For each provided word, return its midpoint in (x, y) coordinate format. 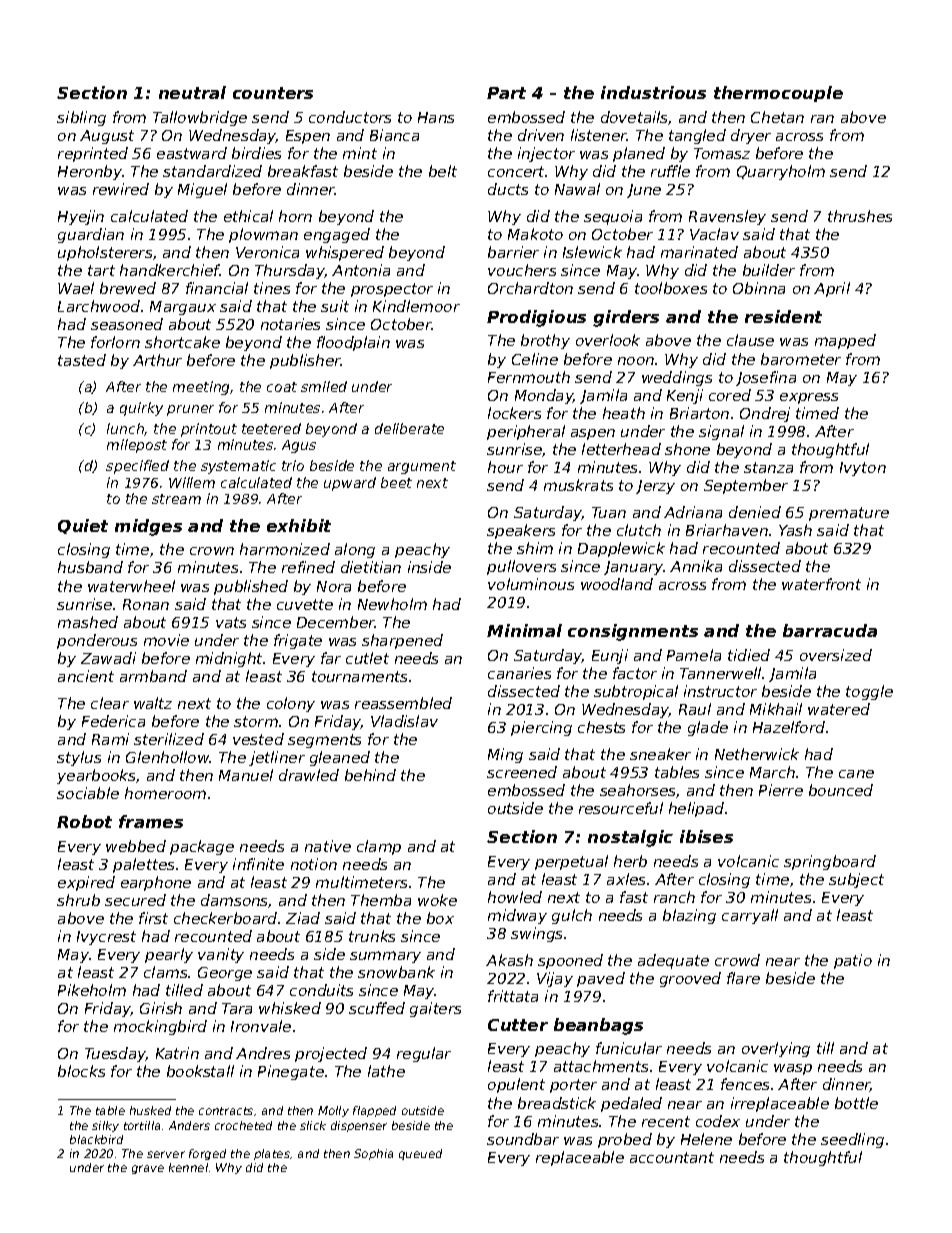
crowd (737, 960)
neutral (192, 92)
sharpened (402, 641)
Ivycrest (106, 938)
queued (420, 1154)
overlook (608, 340)
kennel (188, 1167)
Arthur (157, 360)
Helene (706, 1139)
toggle (869, 692)
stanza (768, 467)
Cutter (518, 1025)
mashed (88, 622)
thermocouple (778, 94)
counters (273, 93)
